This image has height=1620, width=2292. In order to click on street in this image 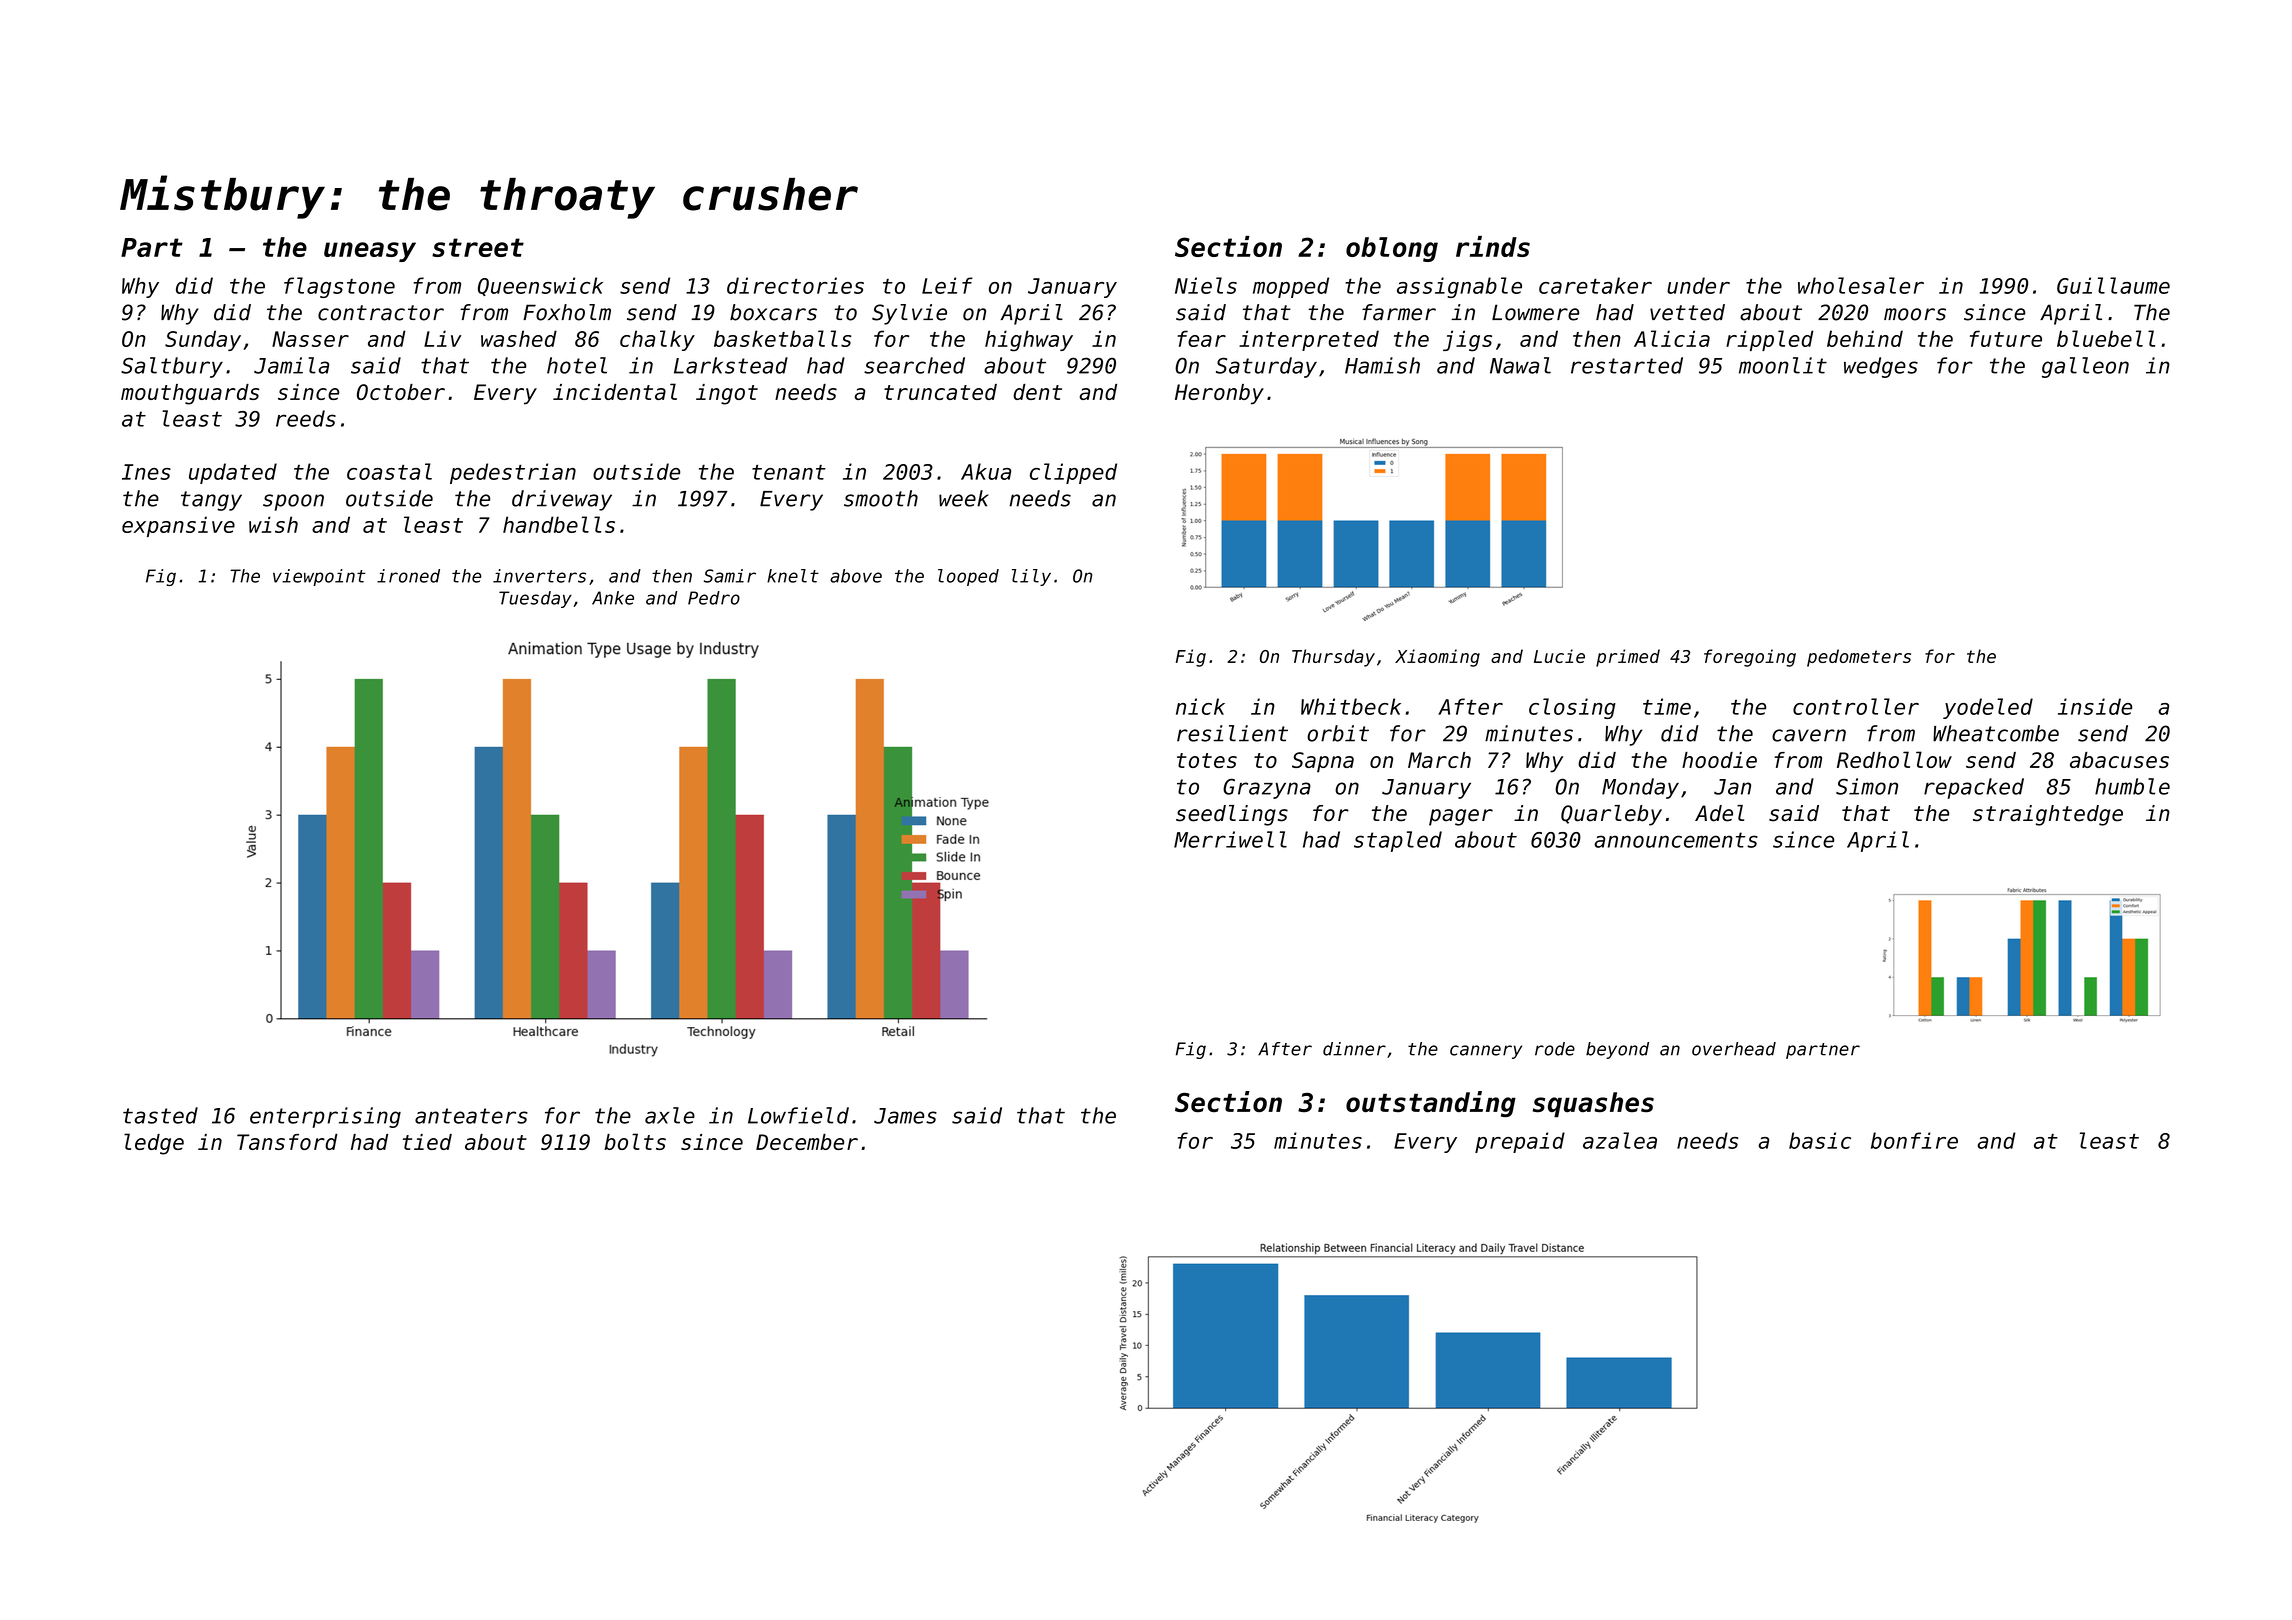, I will do `click(478, 247)`.
